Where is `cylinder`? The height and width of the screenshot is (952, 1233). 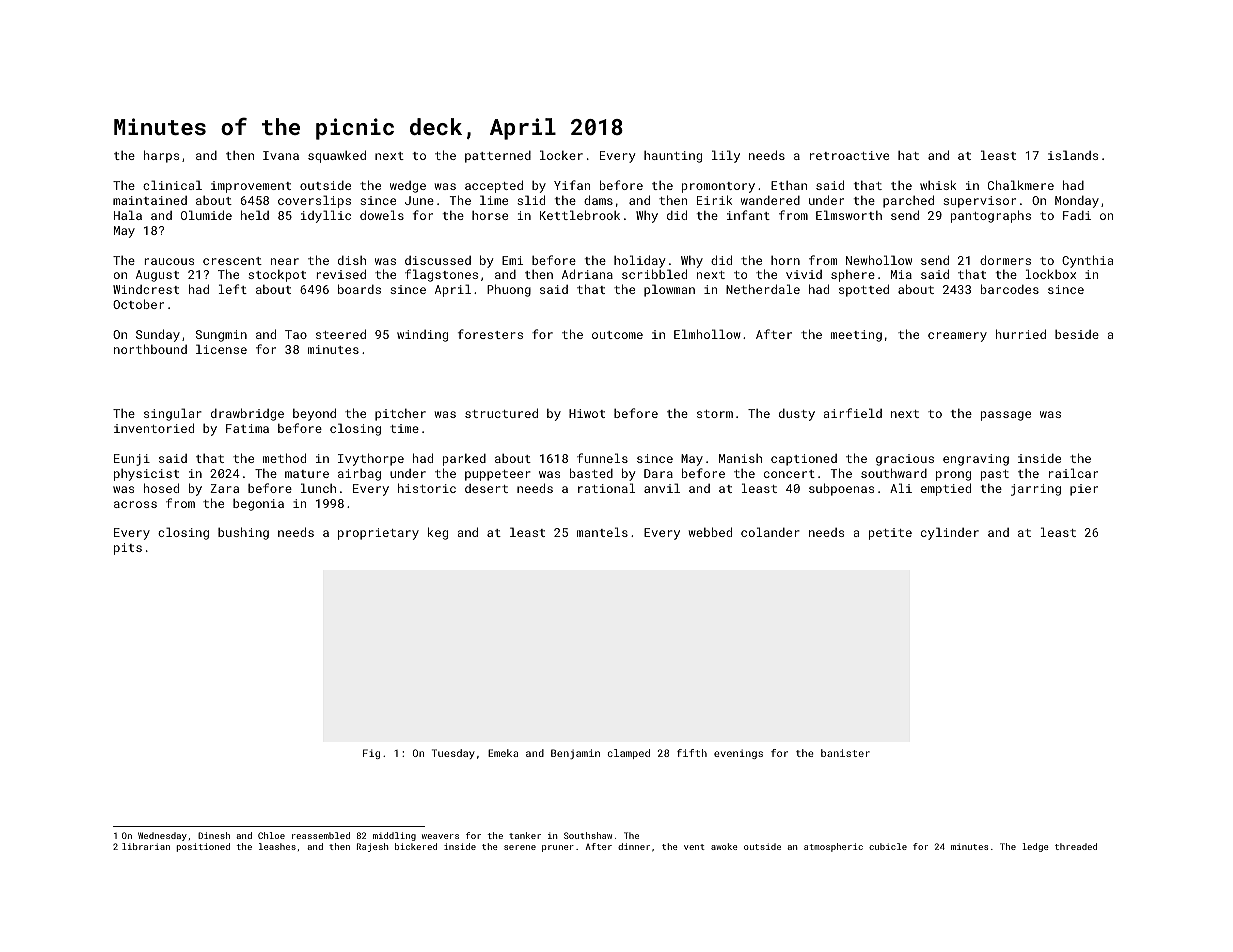 cylinder is located at coordinates (950, 533).
